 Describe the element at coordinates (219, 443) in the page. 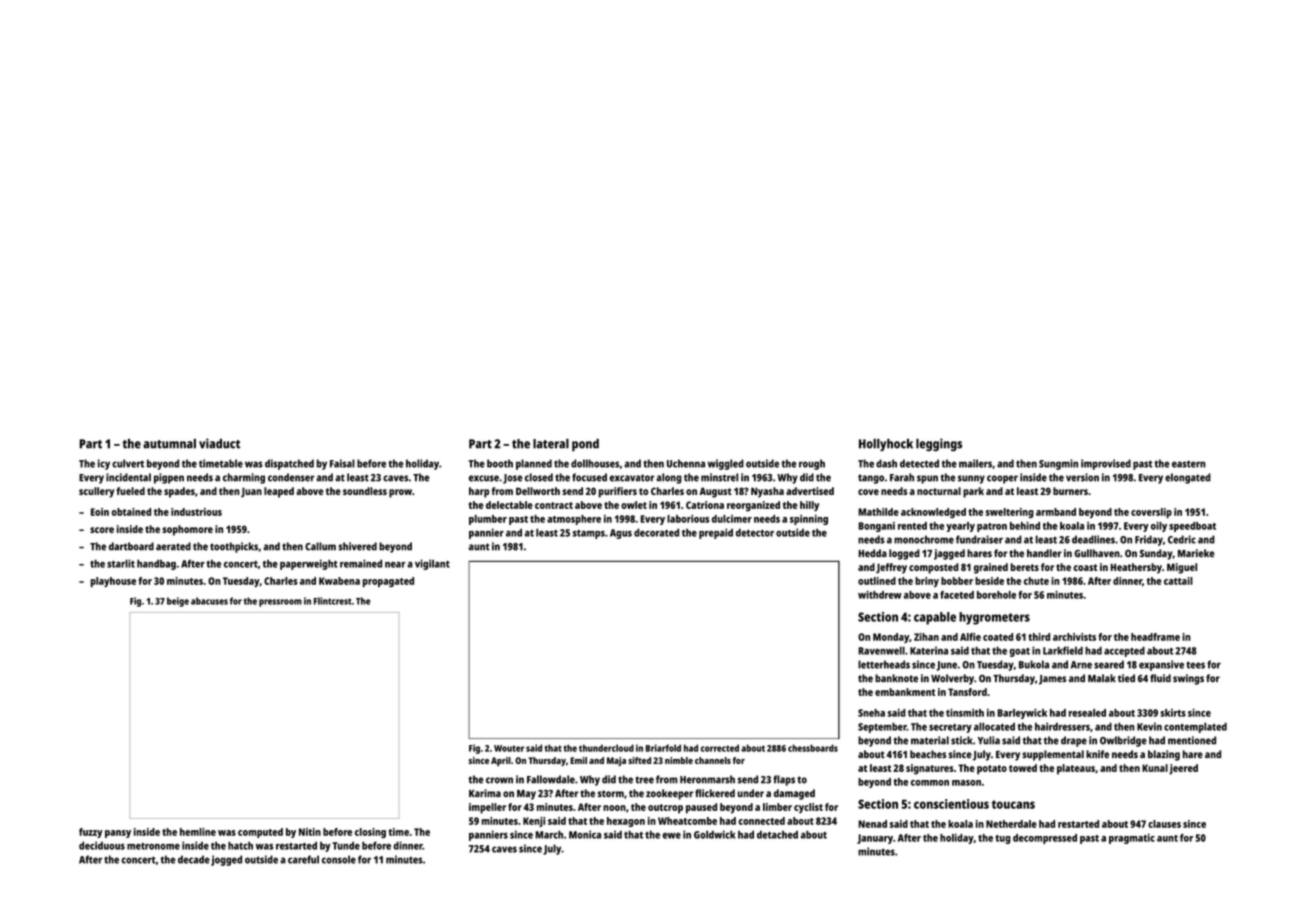

I see `viaduct` at that location.
